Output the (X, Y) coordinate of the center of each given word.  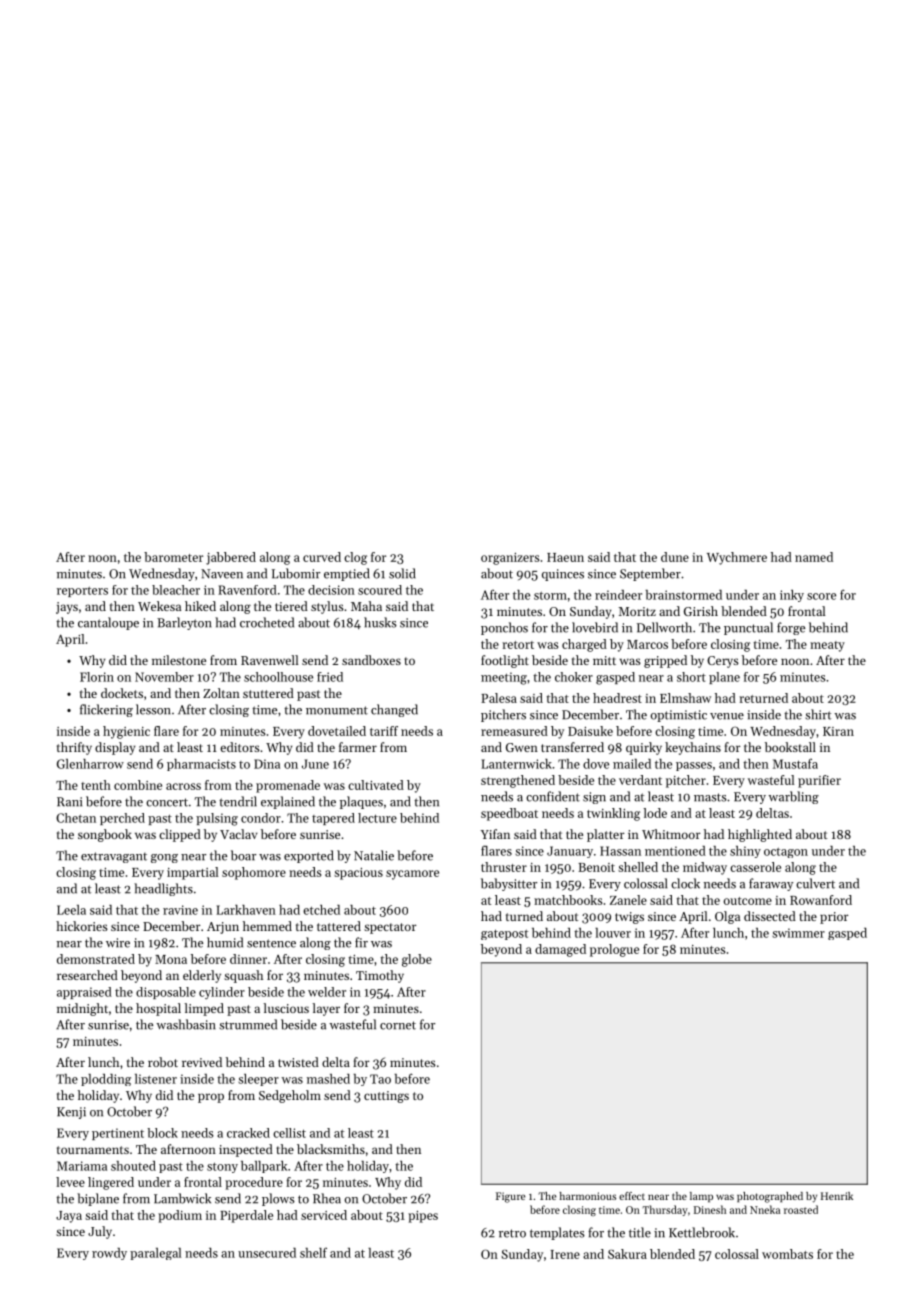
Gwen (522, 747)
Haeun (565, 557)
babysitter (509, 884)
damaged (560, 950)
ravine (180, 910)
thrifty (74, 748)
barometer (173, 557)
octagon (786, 852)
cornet (398, 1025)
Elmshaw (685, 698)
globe (417, 960)
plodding (106, 1080)
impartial (192, 873)
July (100, 1232)
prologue (614, 950)
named (814, 557)
